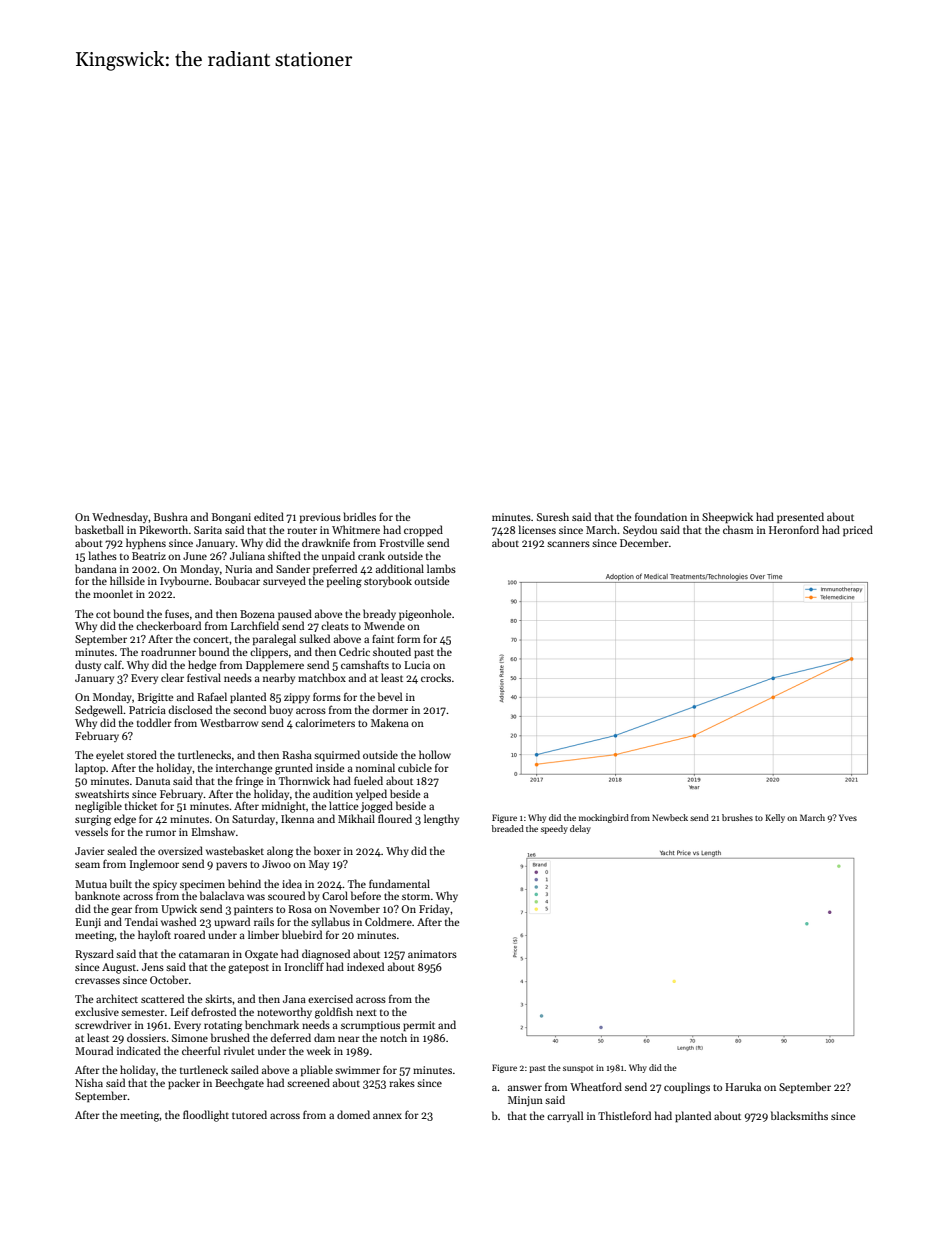 The width and height of the image is (952, 1233). What do you see at coordinates (325, 722) in the image?
I see `calorimeters` at bounding box center [325, 722].
